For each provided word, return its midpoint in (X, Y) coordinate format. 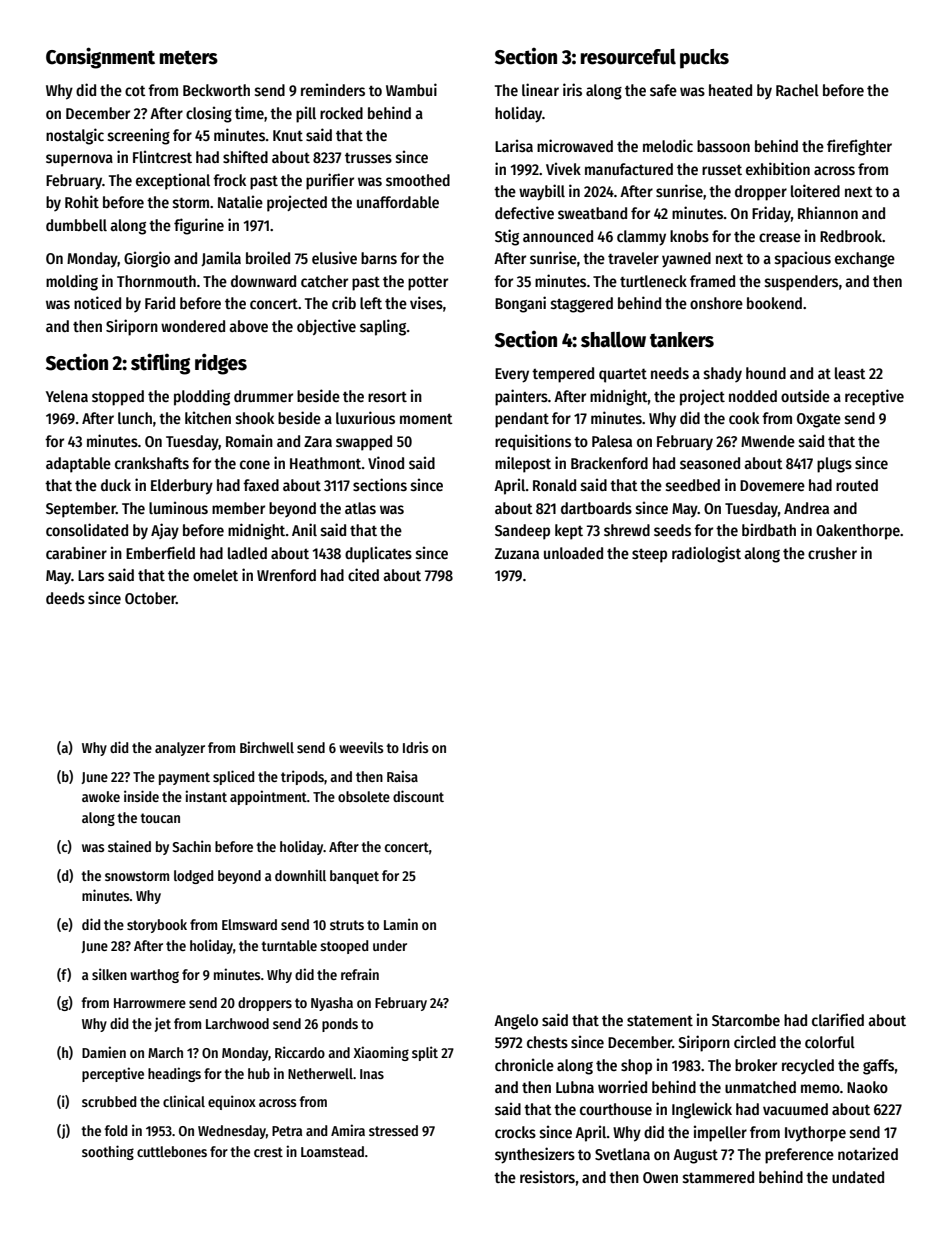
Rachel (797, 90)
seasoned (710, 463)
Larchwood (237, 1023)
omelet (215, 575)
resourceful (628, 57)
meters (189, 57)
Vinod (386, 462)
